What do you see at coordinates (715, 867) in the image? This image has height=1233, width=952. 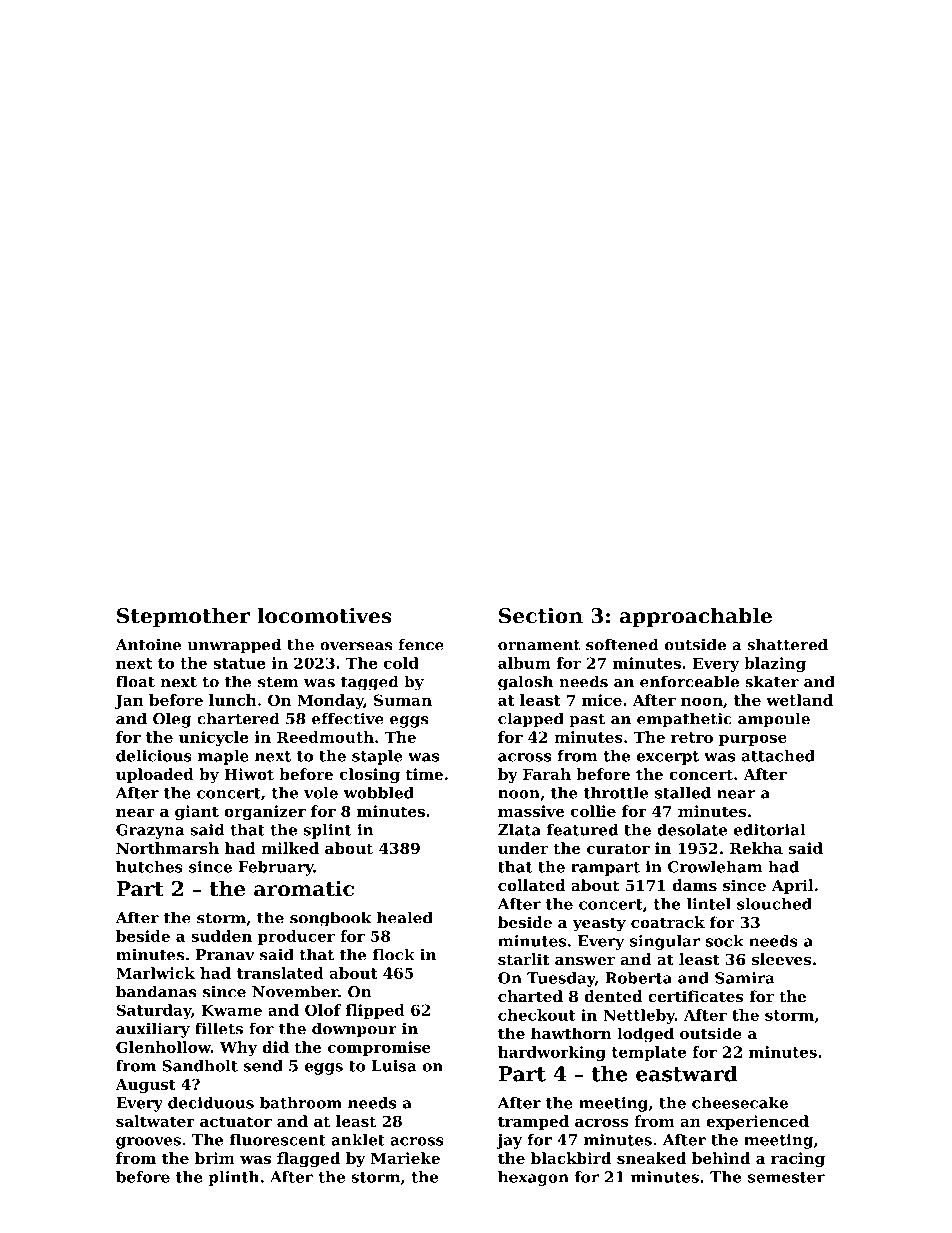 I see `Crowleham` at bounding box center [715, 867].
